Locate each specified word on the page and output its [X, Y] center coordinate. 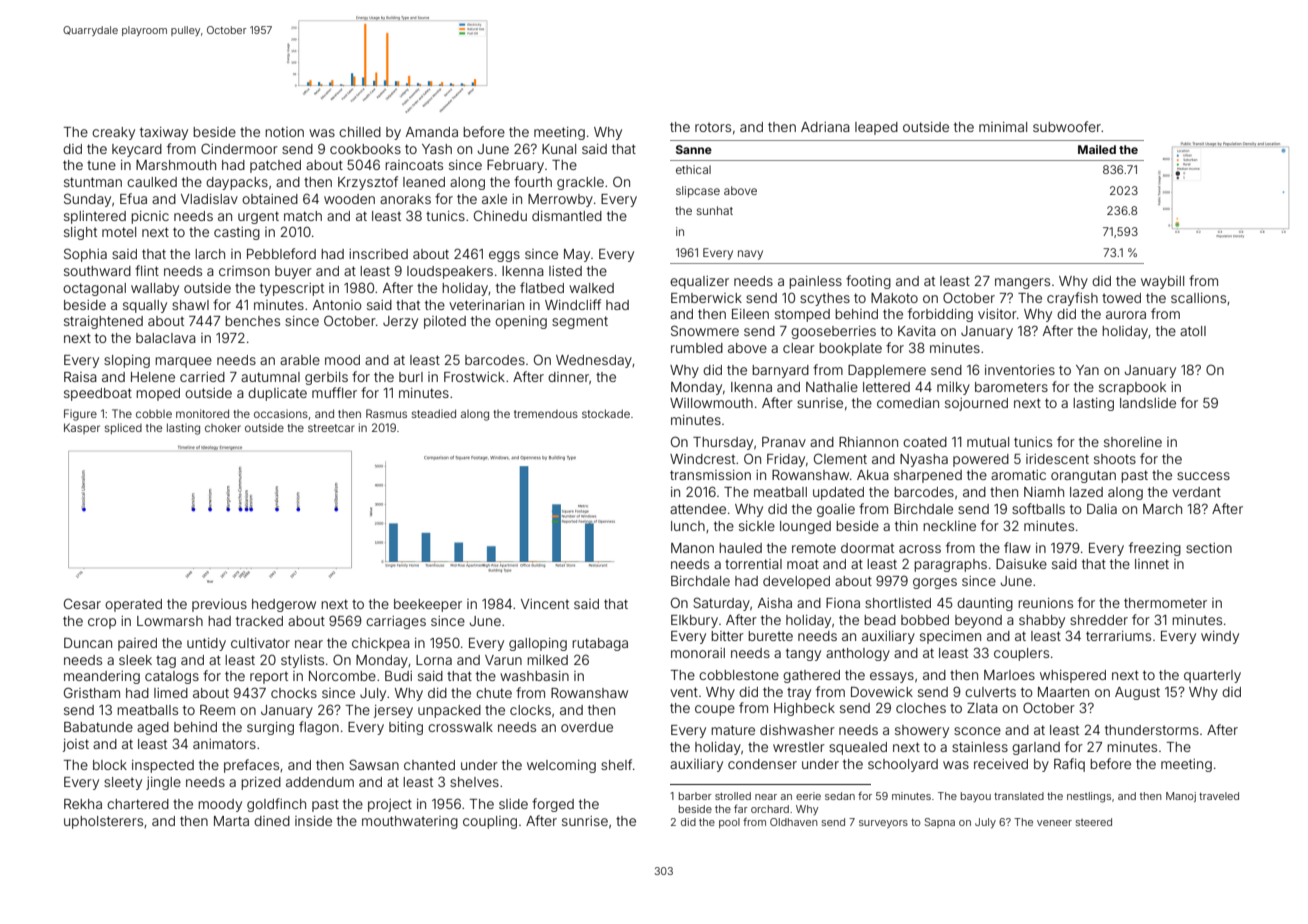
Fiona [843, 603]
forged [553, 805]
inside [313, 821]
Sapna [939, 823]
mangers [1022, 283]
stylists [302, 661]
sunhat [715, 210]
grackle [580, 183]
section [1209, 548]
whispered [1073, 676]
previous [219, 605]
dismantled [567, 216]
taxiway [164, 133]
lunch [688, 526]
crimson [244, 271]
